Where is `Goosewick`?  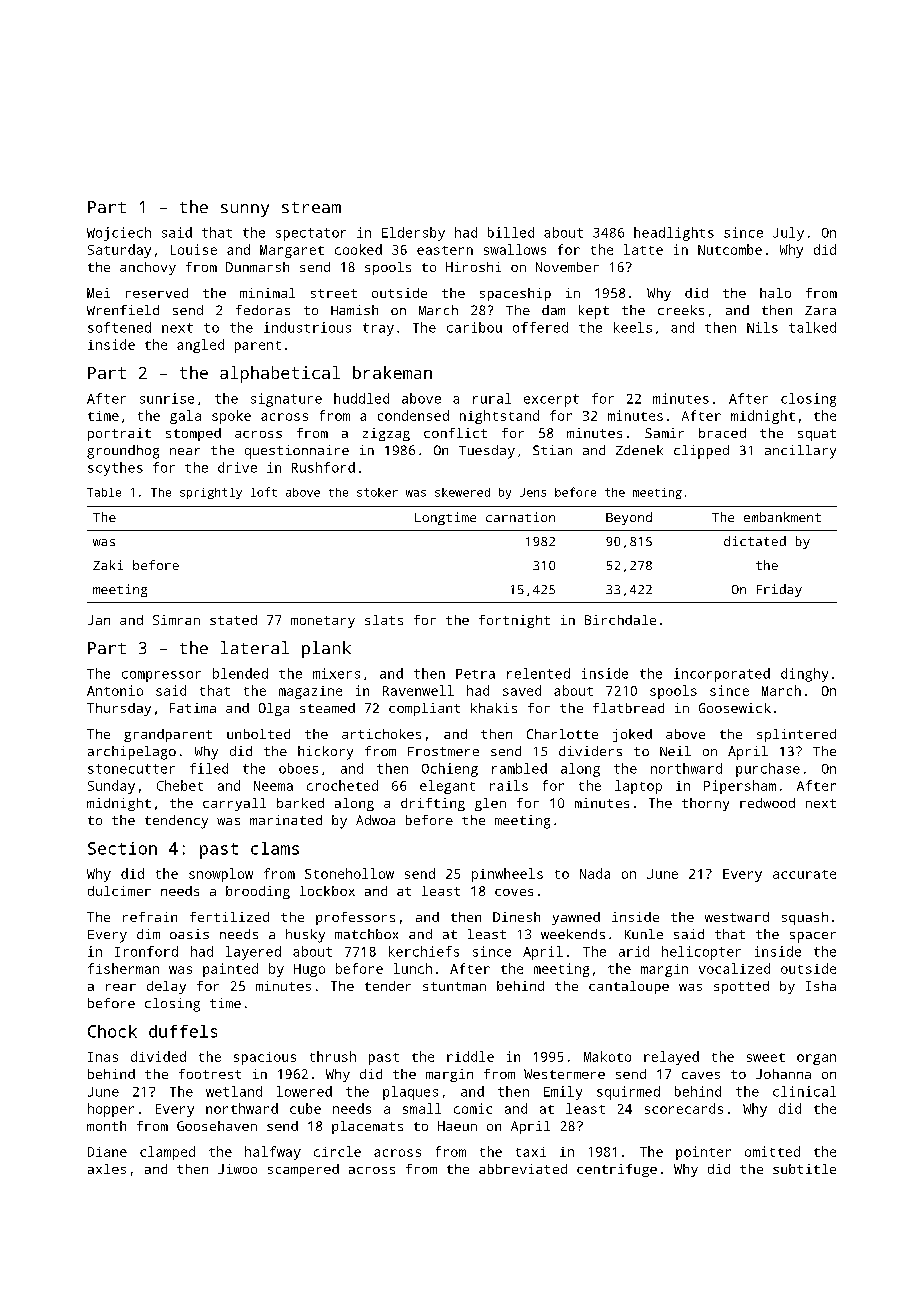
Goosewick is located at coordinates (735, 708).
